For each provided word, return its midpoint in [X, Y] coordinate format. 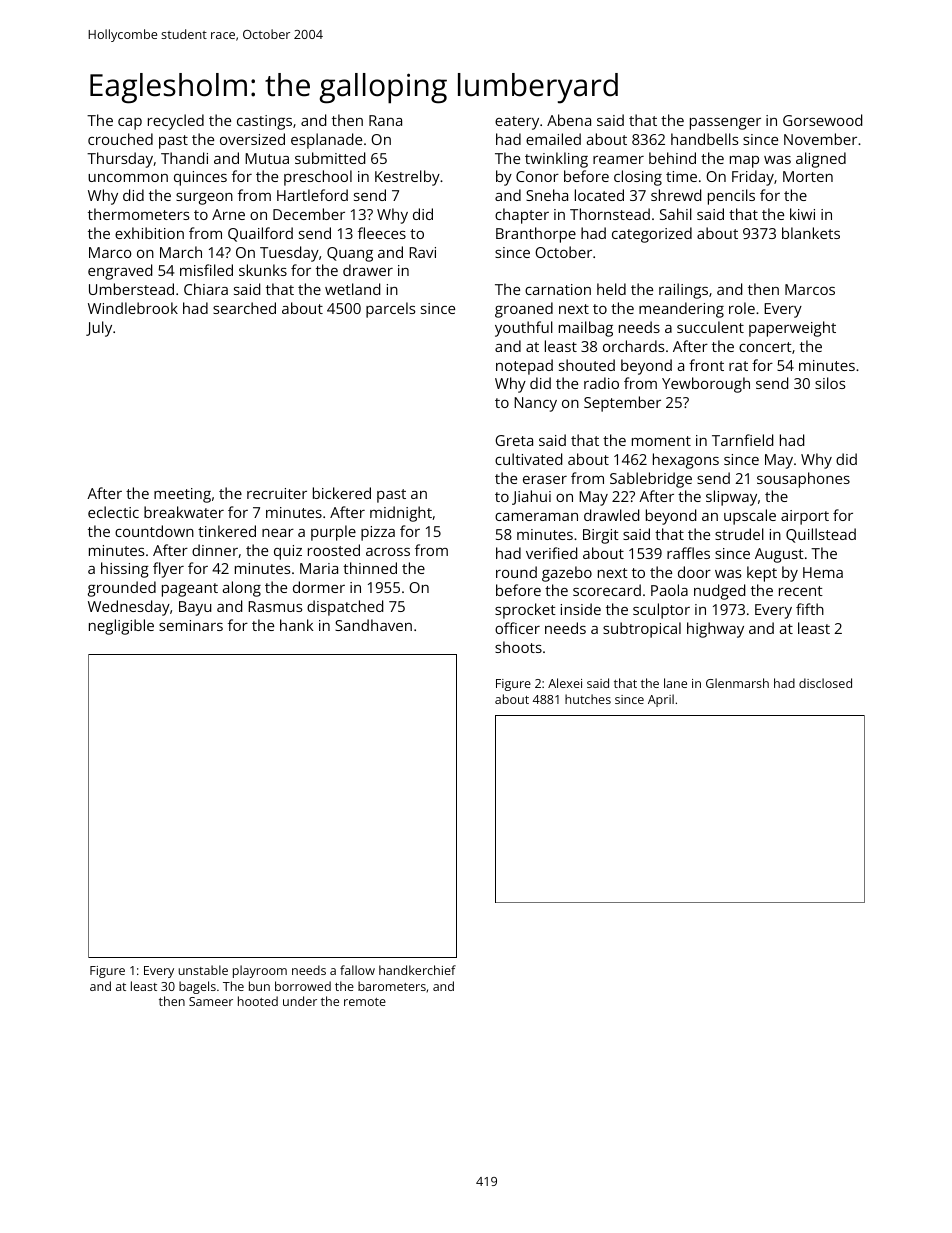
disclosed [825, 683]
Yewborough [706, 385]
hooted [258, 1001]
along [242, 589]
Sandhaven [373, 625]
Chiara [206, 289]
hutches [588, 699]
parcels [390, 310]
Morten [808, 176]
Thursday [120, 160]
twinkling [556, 160]
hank [296, 625]
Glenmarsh [737, 683]
